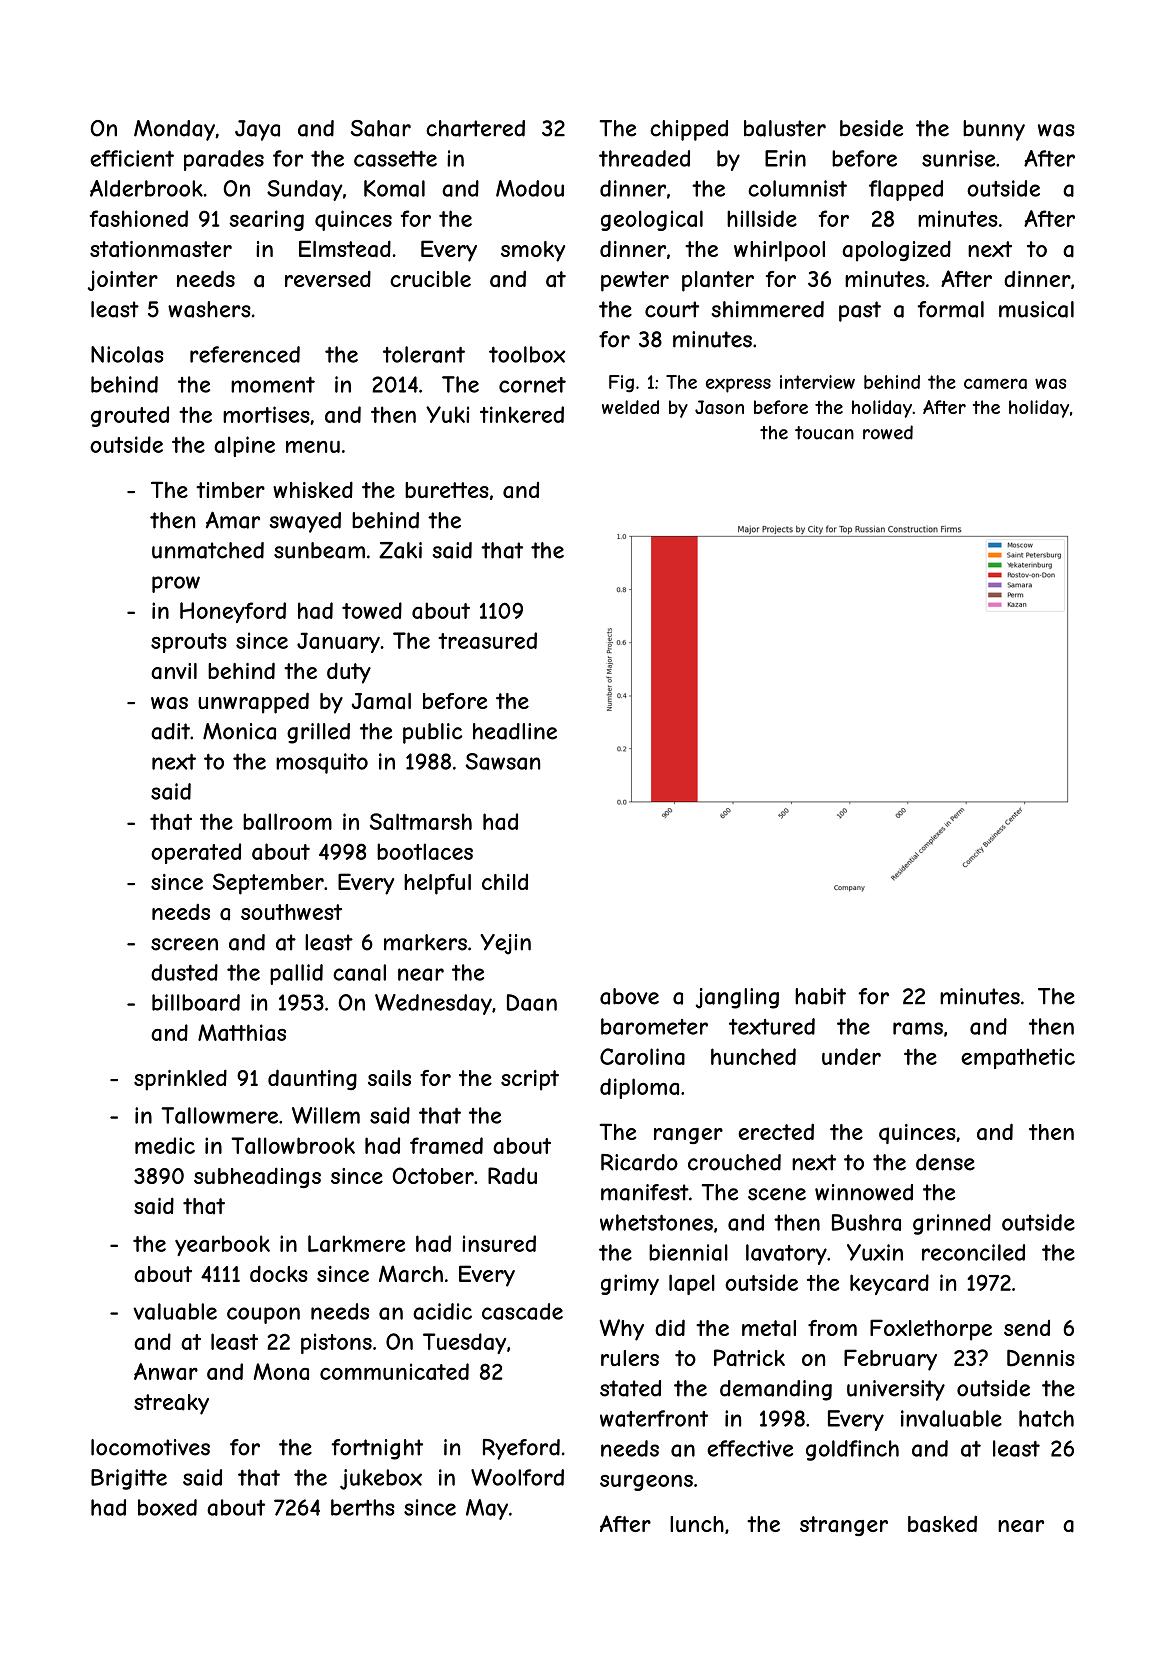 The width and height of the page is (1165, 1654). What do you see at coordinates (654, 1418) in the page?
I see `waterfront` at bounding box center [654, 1418].
